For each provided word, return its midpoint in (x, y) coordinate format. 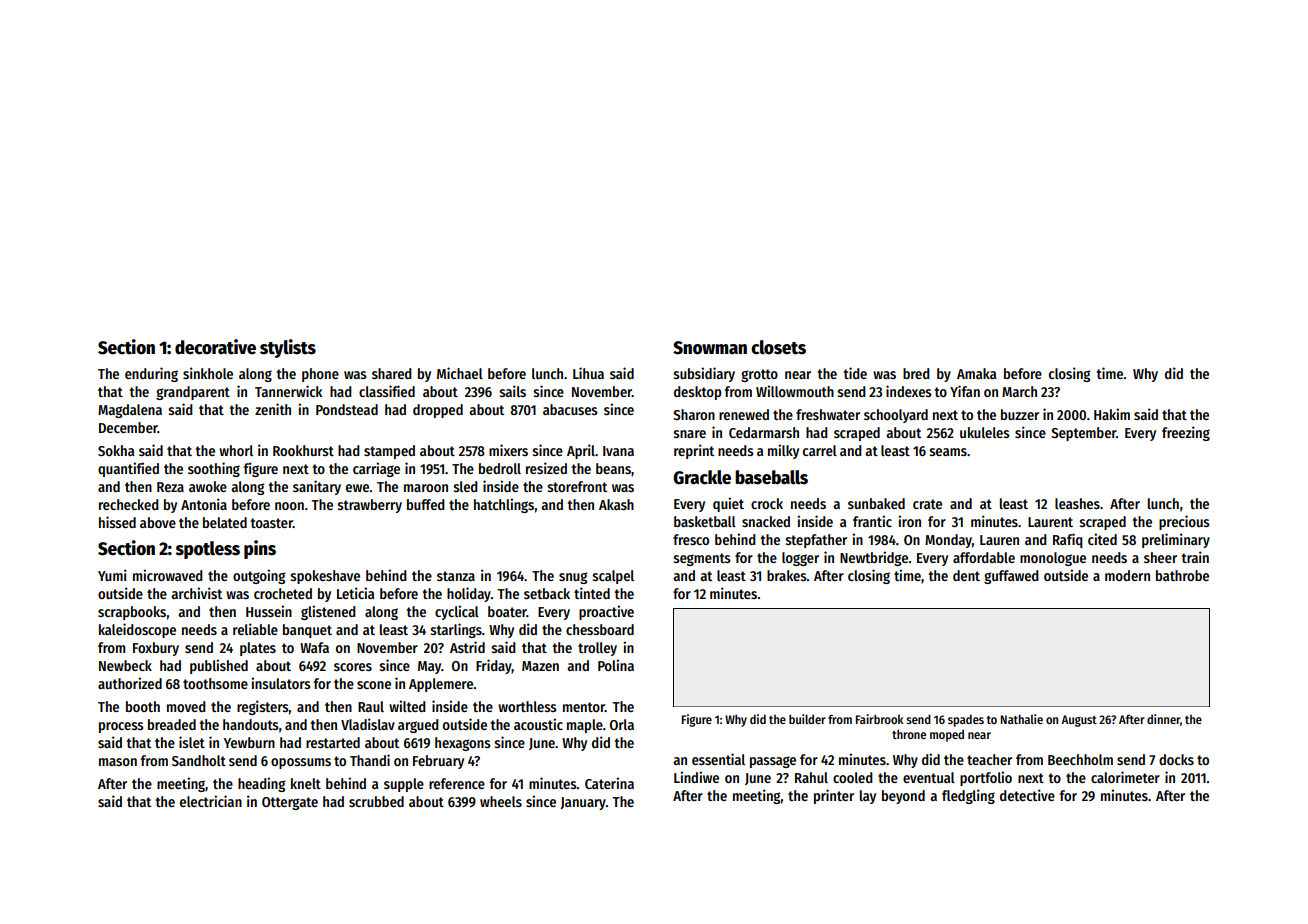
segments (702, 559)
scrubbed (376, 801)
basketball (705, 521)
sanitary (317, 487)
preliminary (1176, 540)
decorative (215, 347)
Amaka (976, 373)
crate (927, 504)
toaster (271, 523)
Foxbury (156, 649)
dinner (1163, 719)
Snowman (710, 348)
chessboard (600, 629)
